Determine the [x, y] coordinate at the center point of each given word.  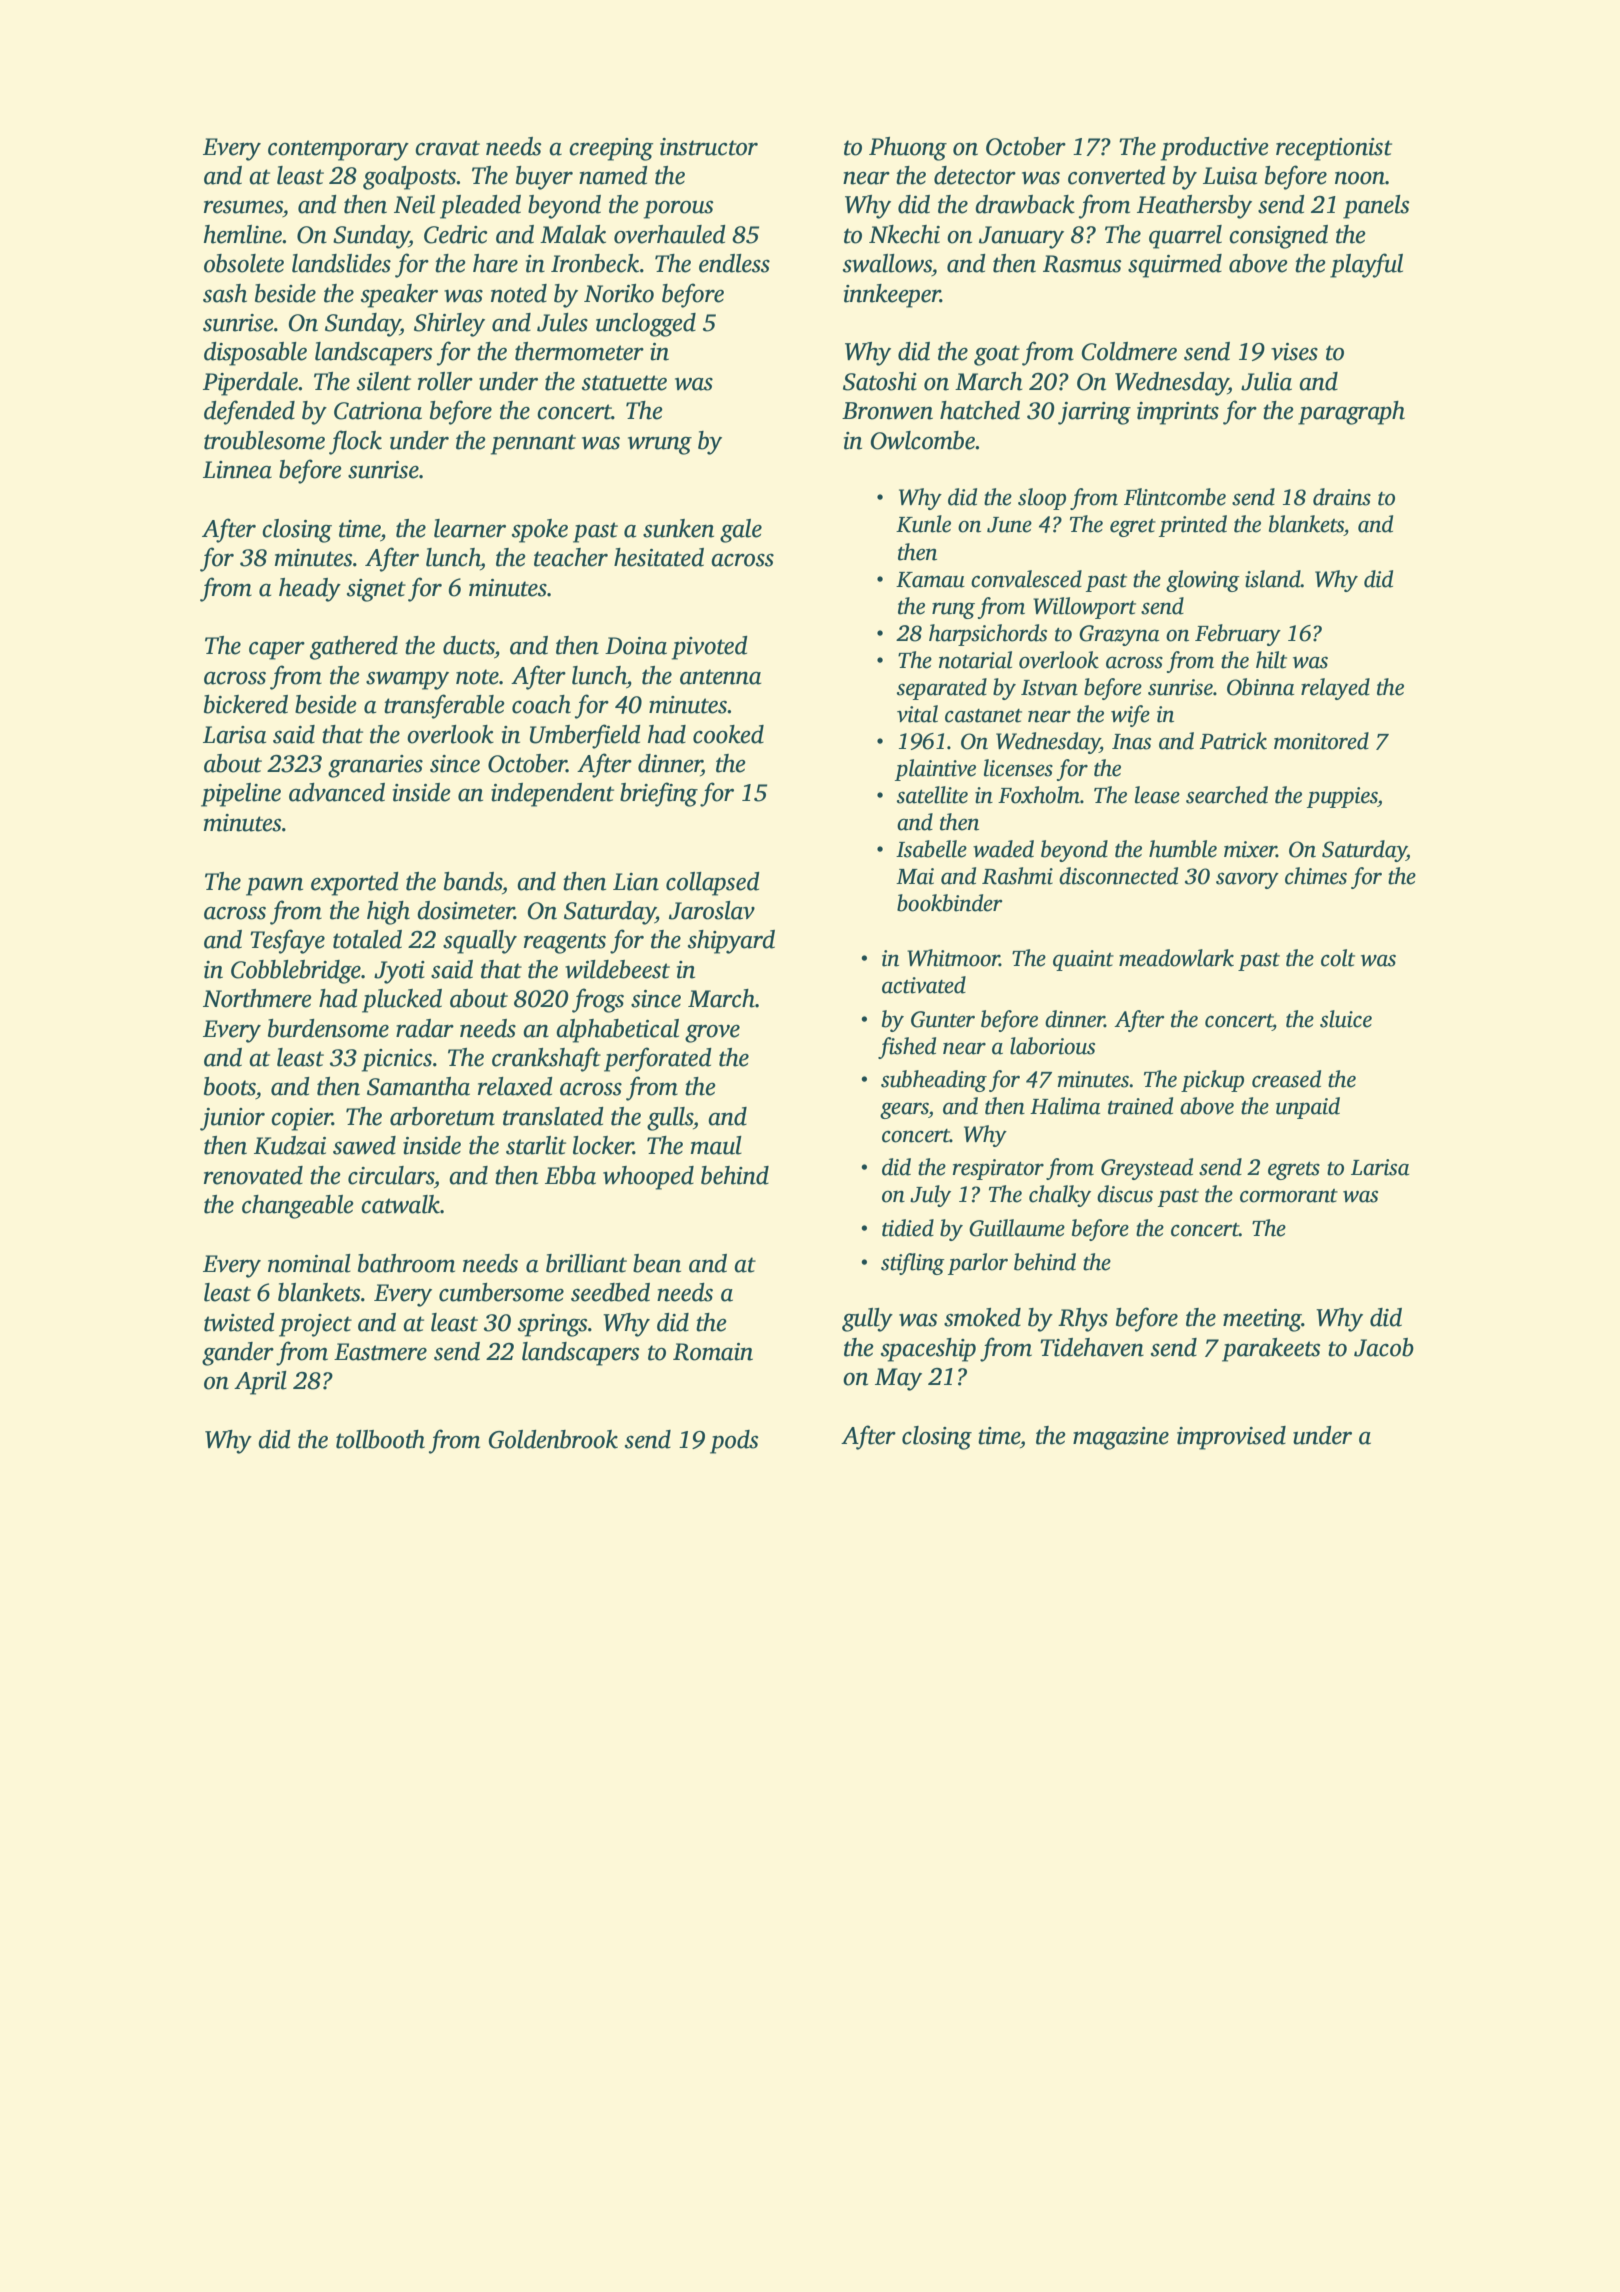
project [315, 1325]
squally [480, 942]
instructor [709, 147]
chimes [1316, 876]
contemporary [338, 150]
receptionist [1334, 149]
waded [1003, 849]
